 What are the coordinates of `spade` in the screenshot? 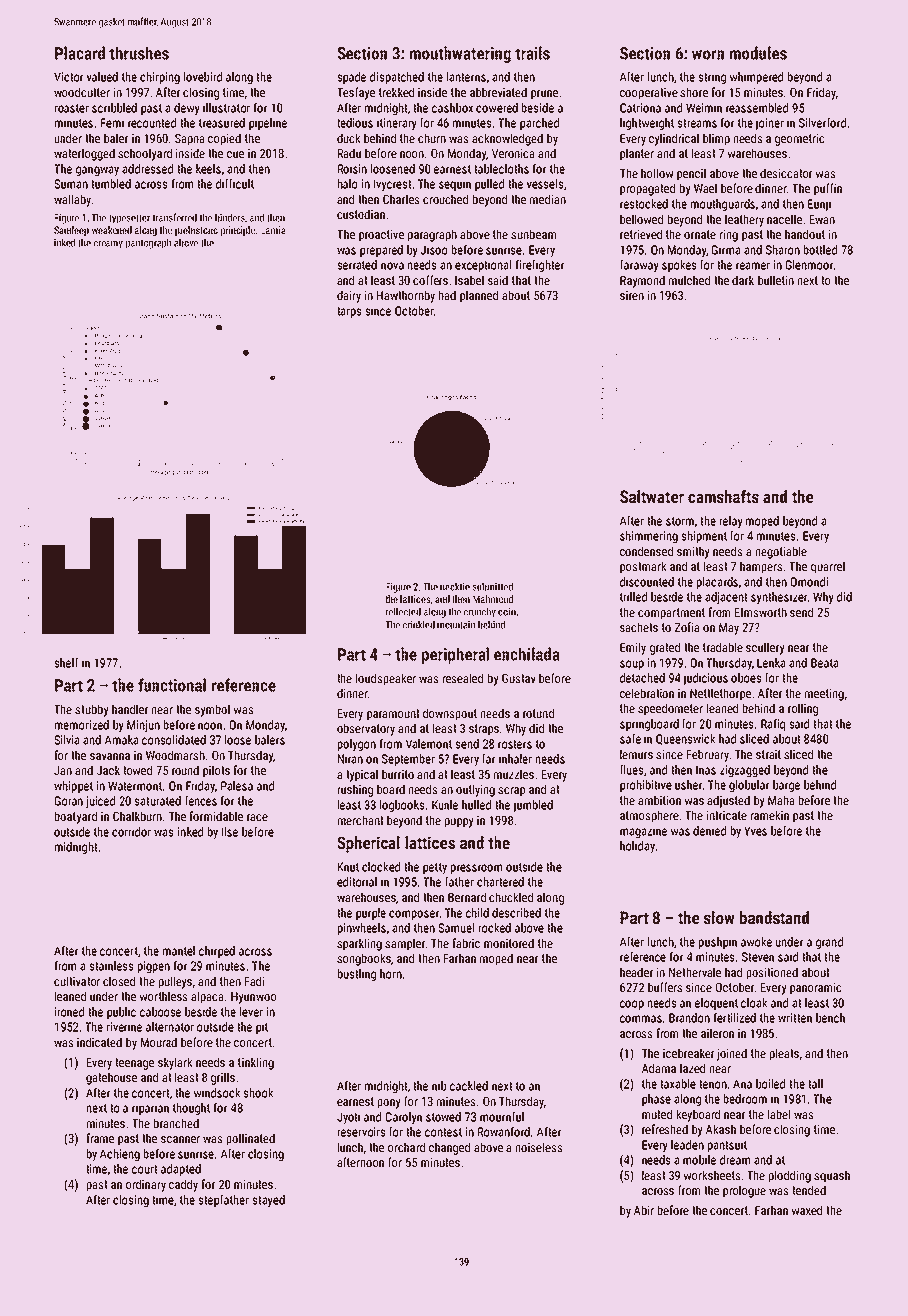 It's located at (351, 78).
